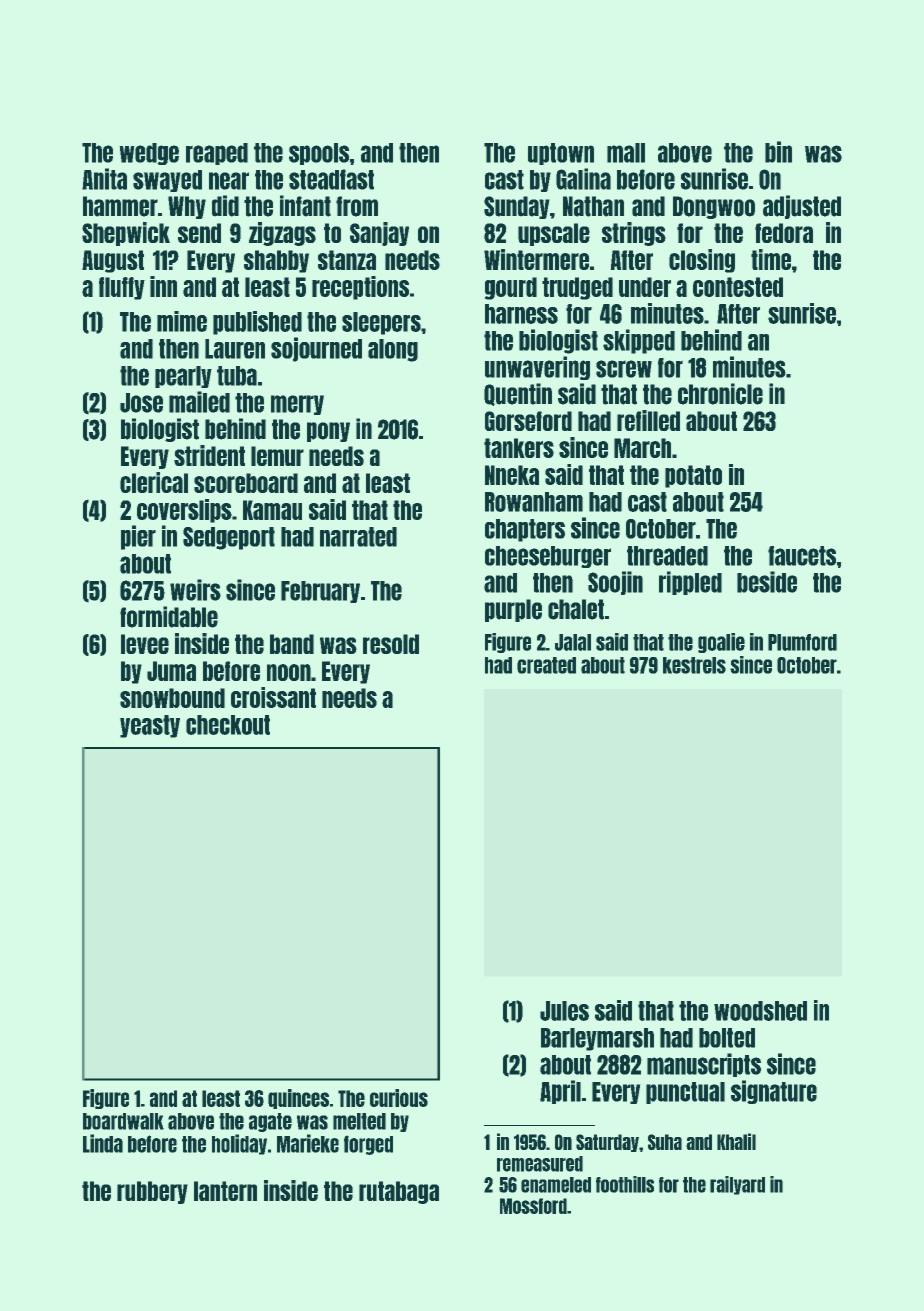  Describe the element at coordinates (512, 475) in the screenshot. I see `Nneka` at that location.
